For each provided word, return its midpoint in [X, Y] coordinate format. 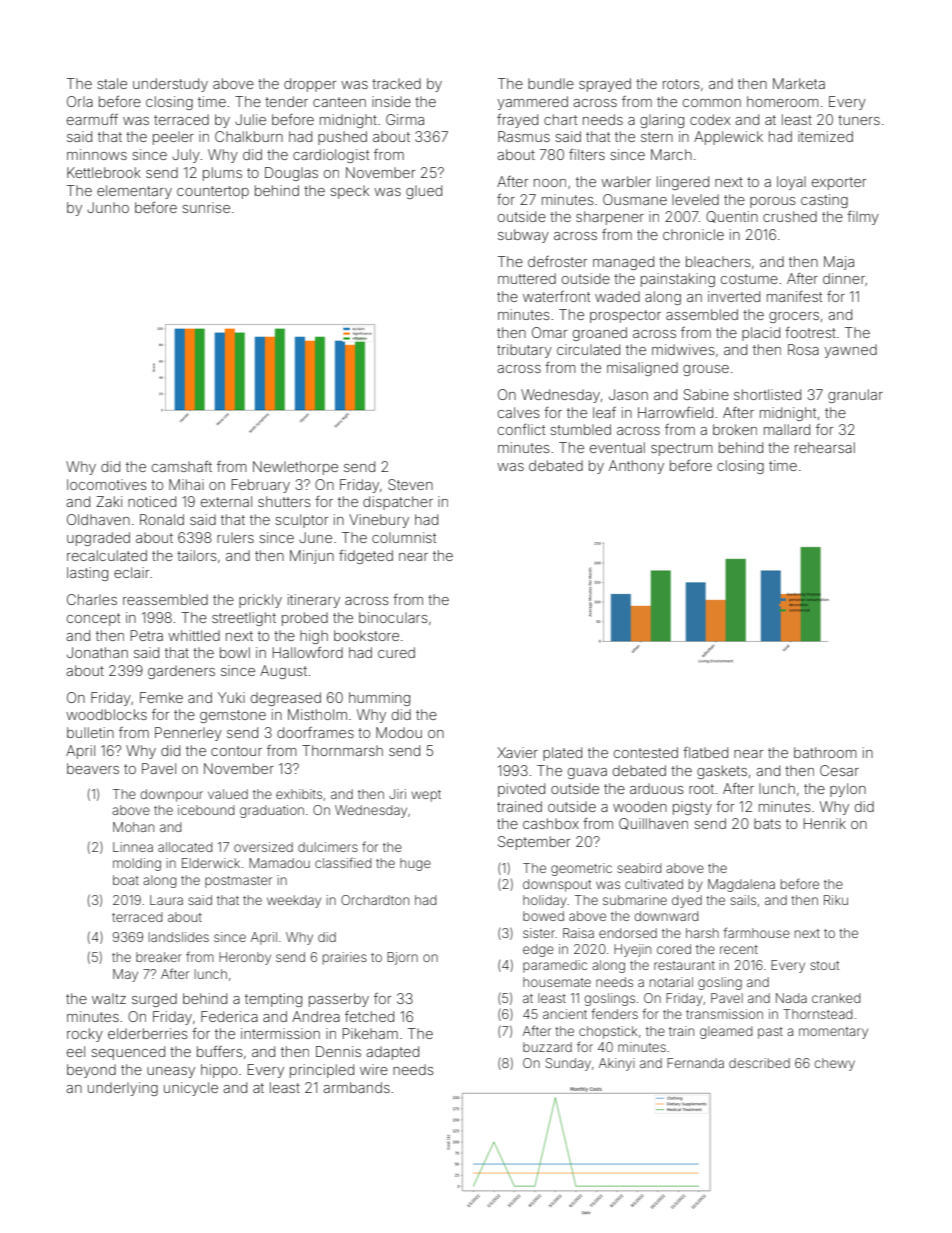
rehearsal [825, 447]
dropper [310, 85]
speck [349, 192]
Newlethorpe [295, 468]
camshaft [182, 466]
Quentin [732, 217]
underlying [123, 1089]
